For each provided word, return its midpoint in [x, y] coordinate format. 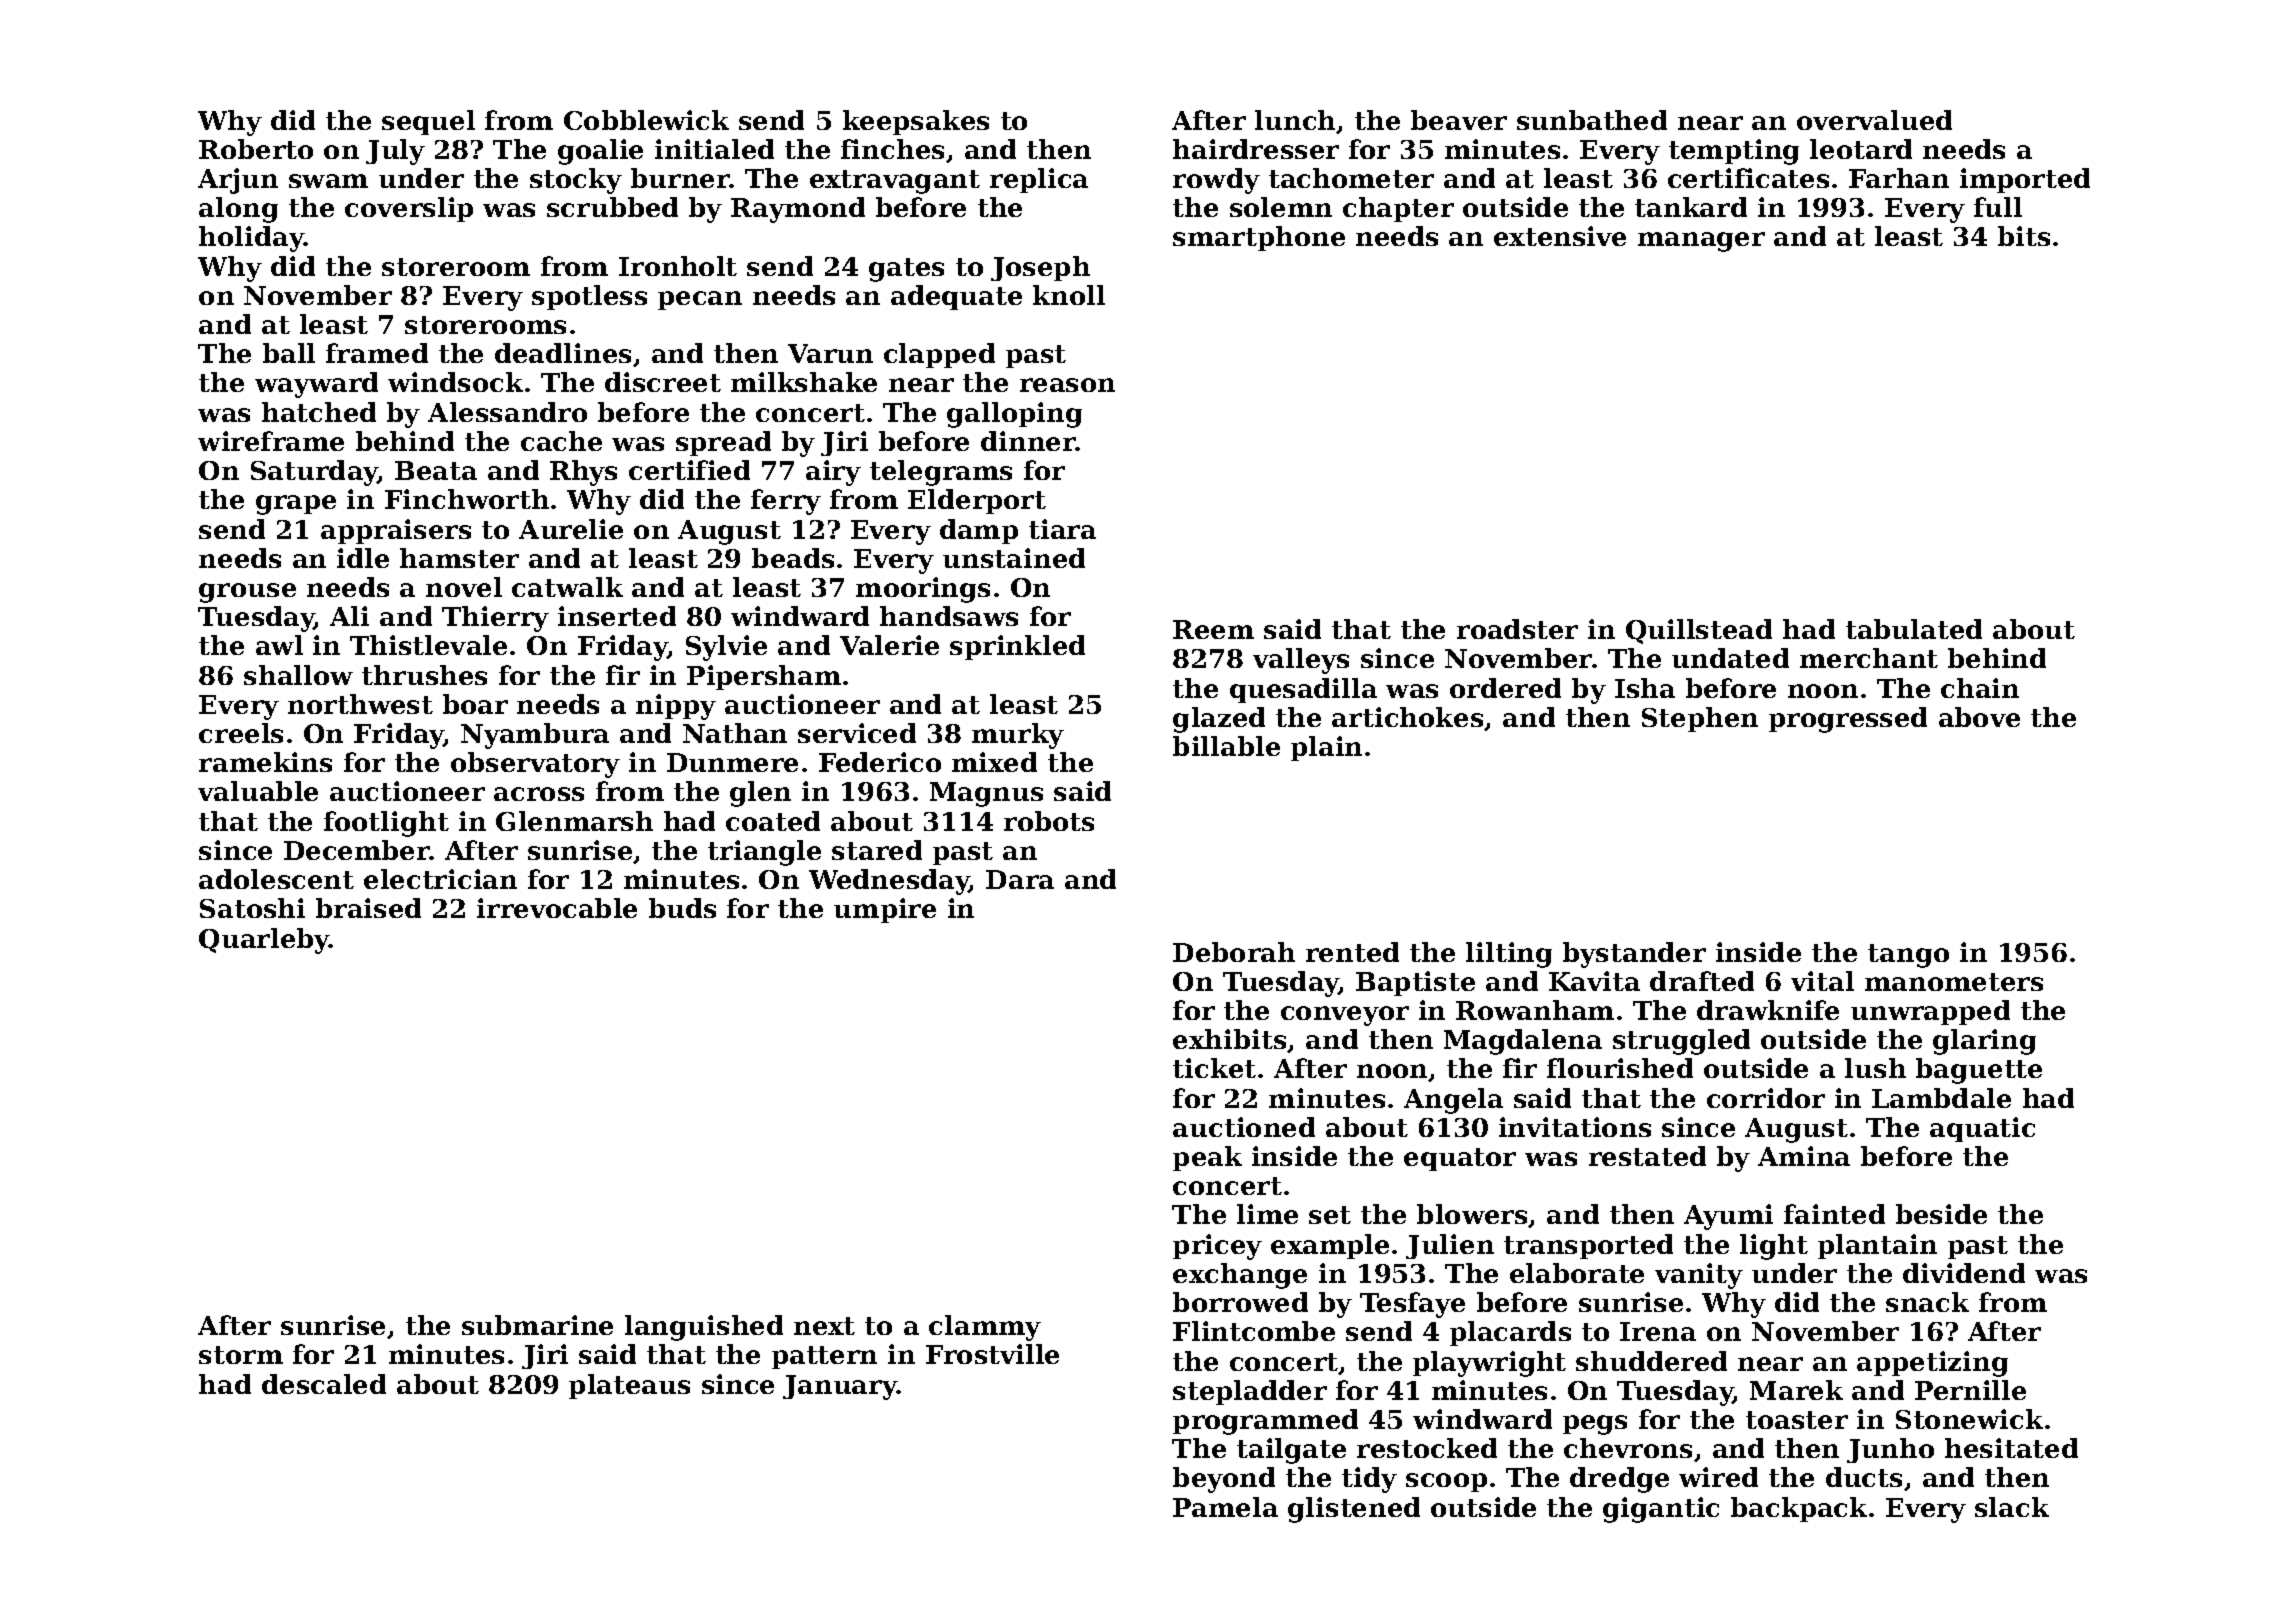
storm [241, 1355]
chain [1980, 688]
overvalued [1874, 120]
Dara [1020, 879]
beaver [1459, 120]
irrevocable [557, 908]
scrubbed [612, 207]
